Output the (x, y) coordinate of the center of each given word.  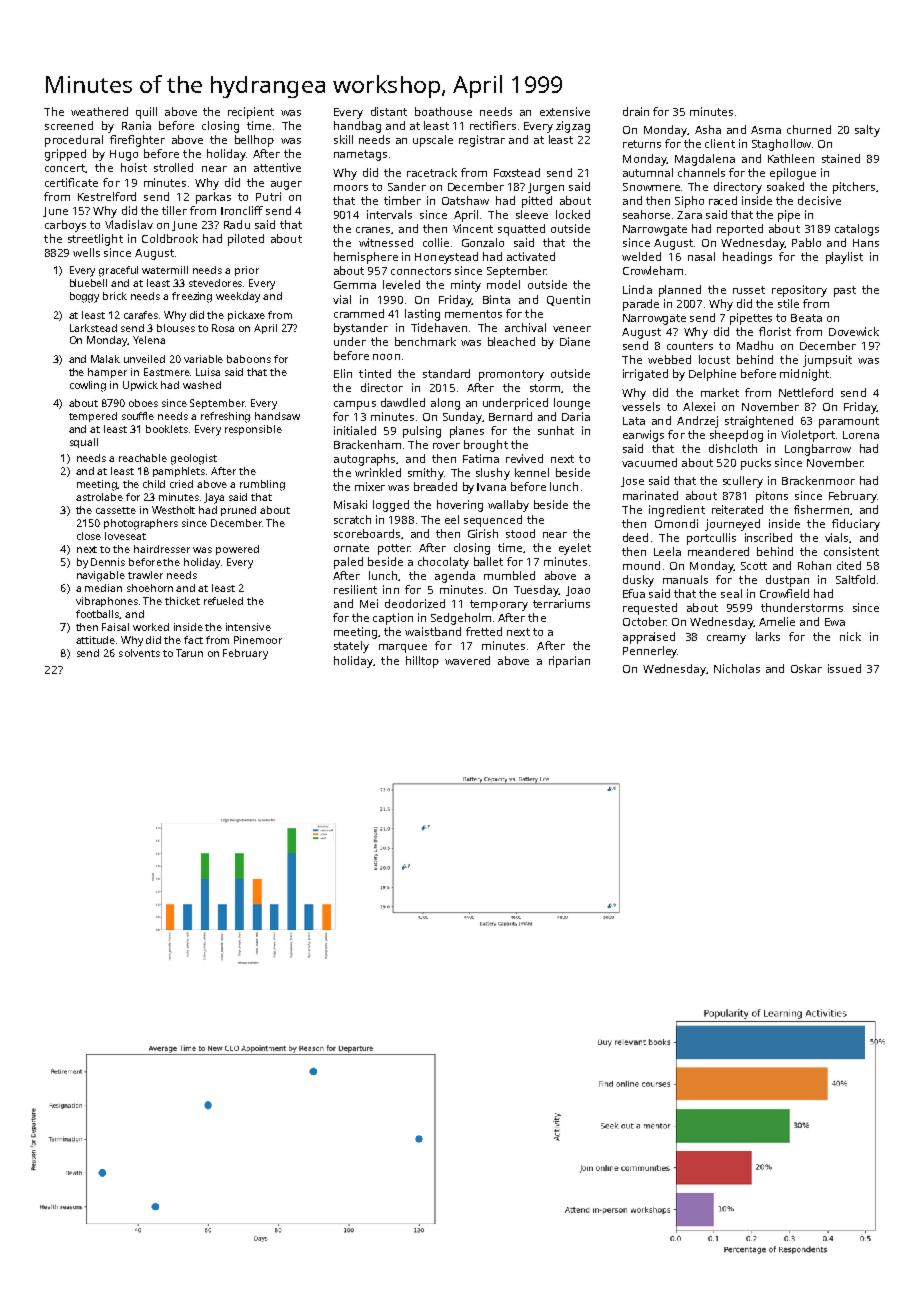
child (154, 484)
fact (193, 640)
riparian (569, 662)
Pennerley (650, 652)
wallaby (508, 506)
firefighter (137, 141)
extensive (565, 111)
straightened (759, 422)
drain (636, 111)
